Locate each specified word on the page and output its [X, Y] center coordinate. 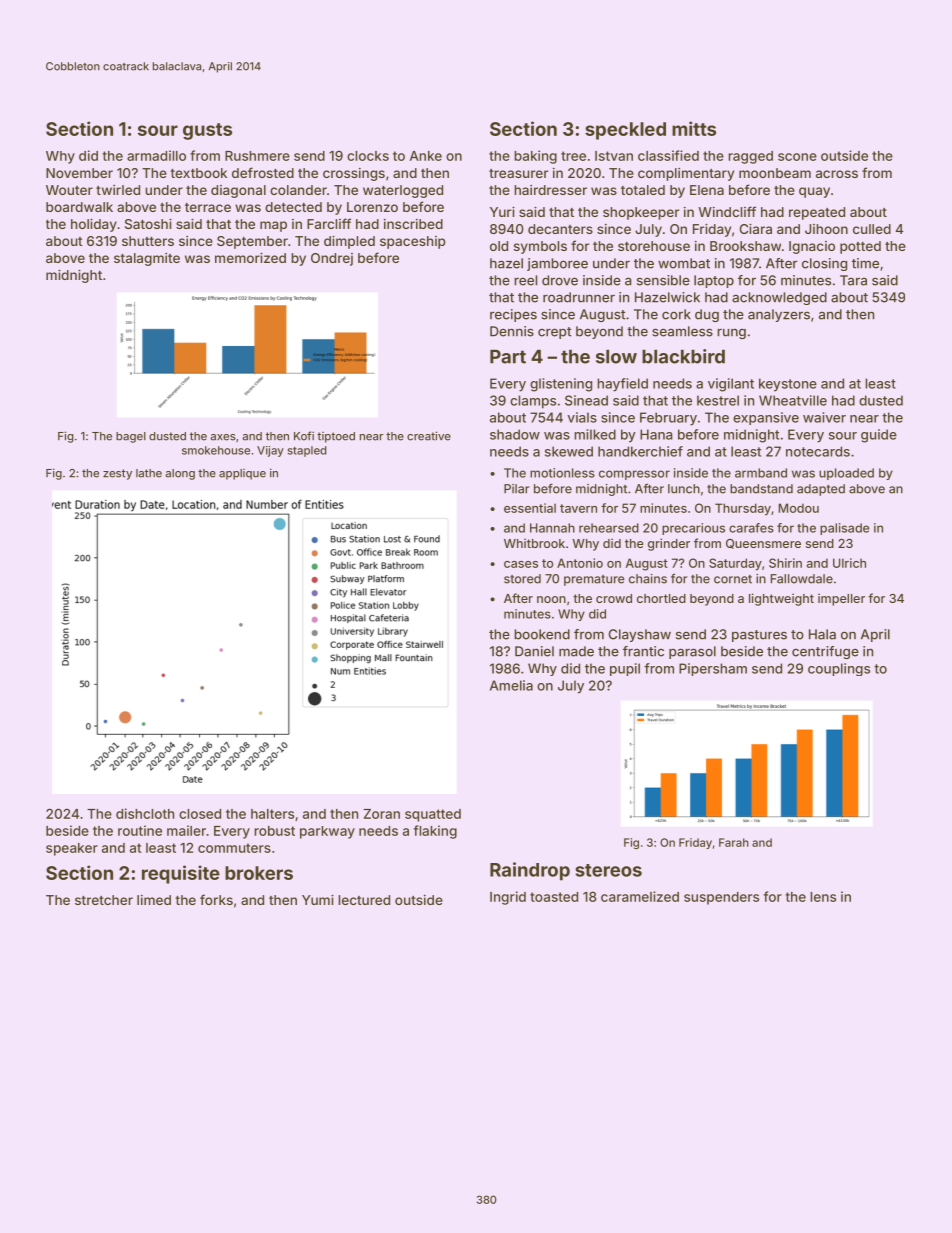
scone [797, 157]
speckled [625, 131]
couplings [839, 669]
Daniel [534, 651]
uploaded [846, 474]
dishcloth [145, 813]
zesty [117, 474]
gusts [207, 131]
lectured [364, 900]
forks [216, 899]
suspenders [721, 898]
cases [521, 564]
